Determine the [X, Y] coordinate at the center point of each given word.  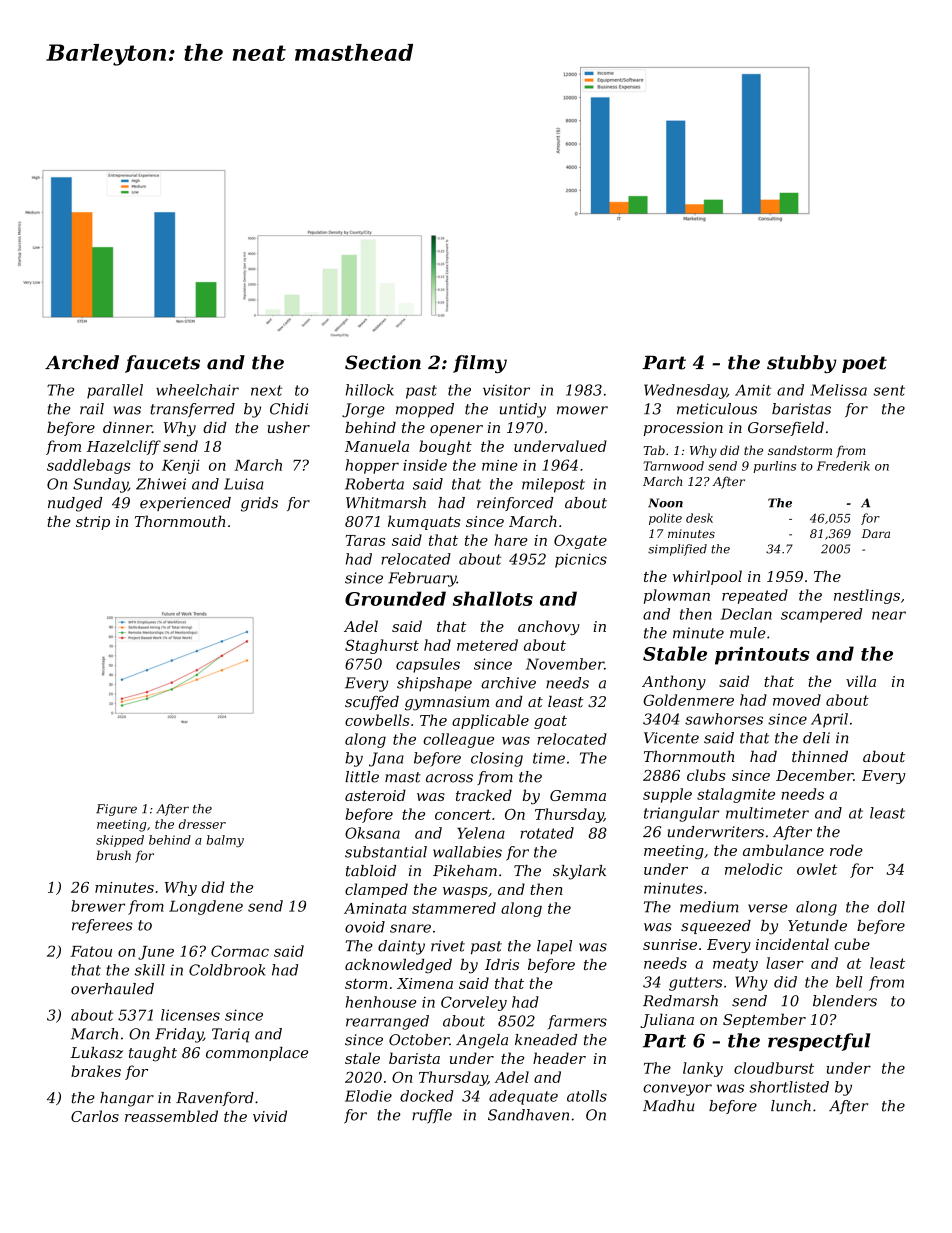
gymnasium [447, 703]
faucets [162, 364]
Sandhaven [528, 1115]
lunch [791, 1106]
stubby [802, 364]
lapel [554, 947]
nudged [75, 504]
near [889, 615]
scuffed [372, 703]
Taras [365, 540]
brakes [96, 1071]
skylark [579, 872]
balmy [225, 841]
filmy [480, 364]
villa [861, 681]
